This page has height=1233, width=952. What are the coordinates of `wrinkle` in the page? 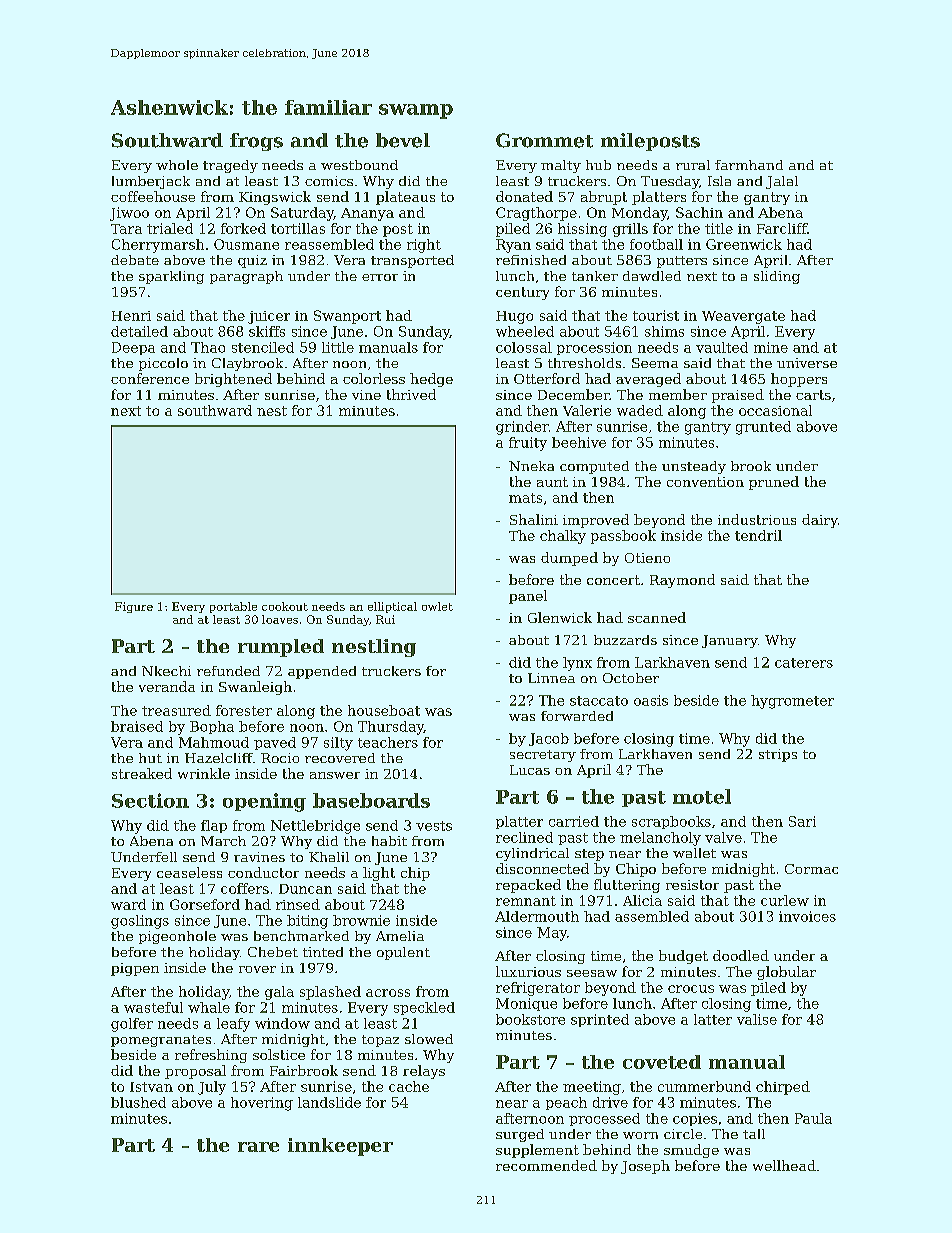 It's located at (204, 773).
